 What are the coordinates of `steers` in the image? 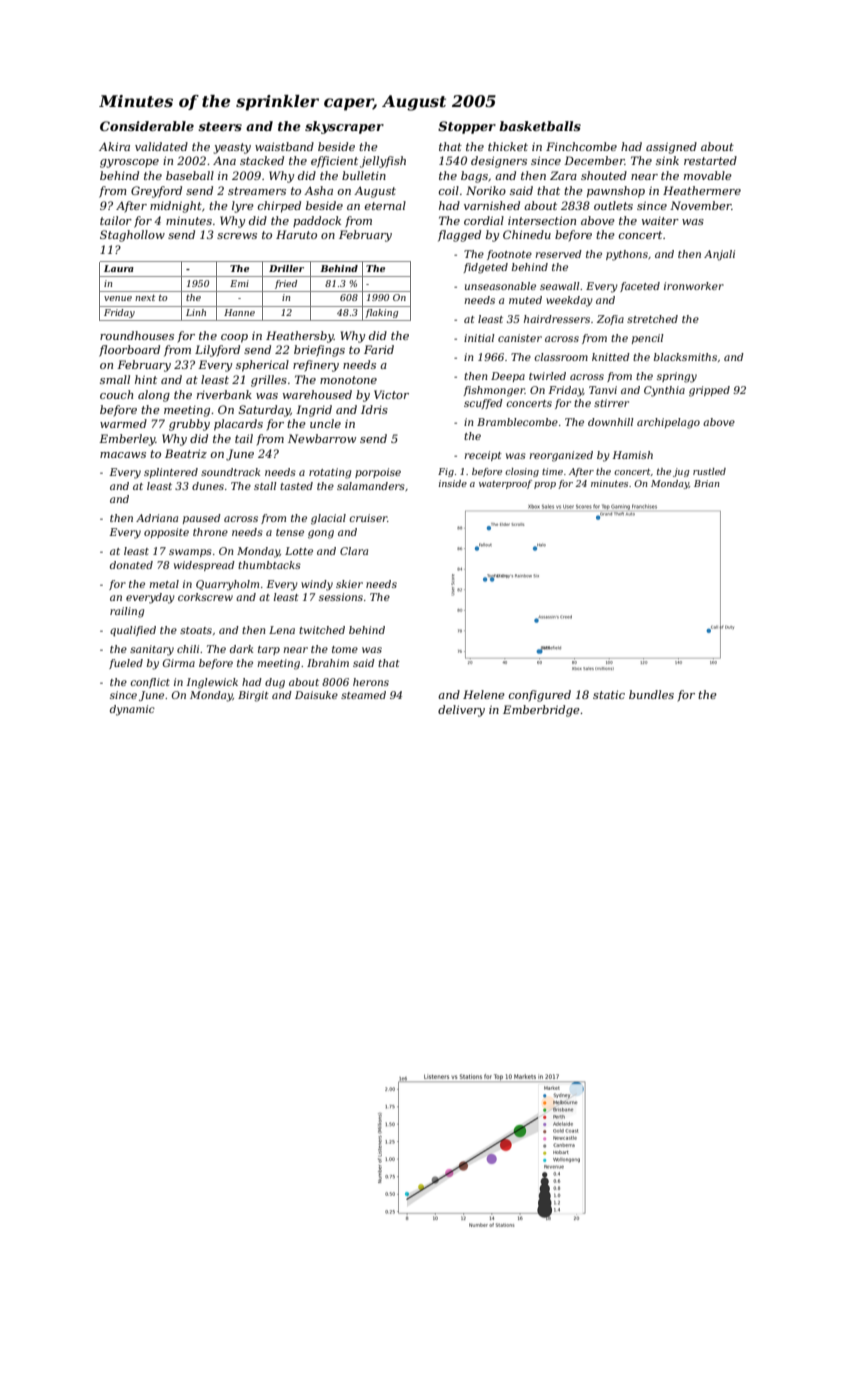 It's located at (220, 126).
